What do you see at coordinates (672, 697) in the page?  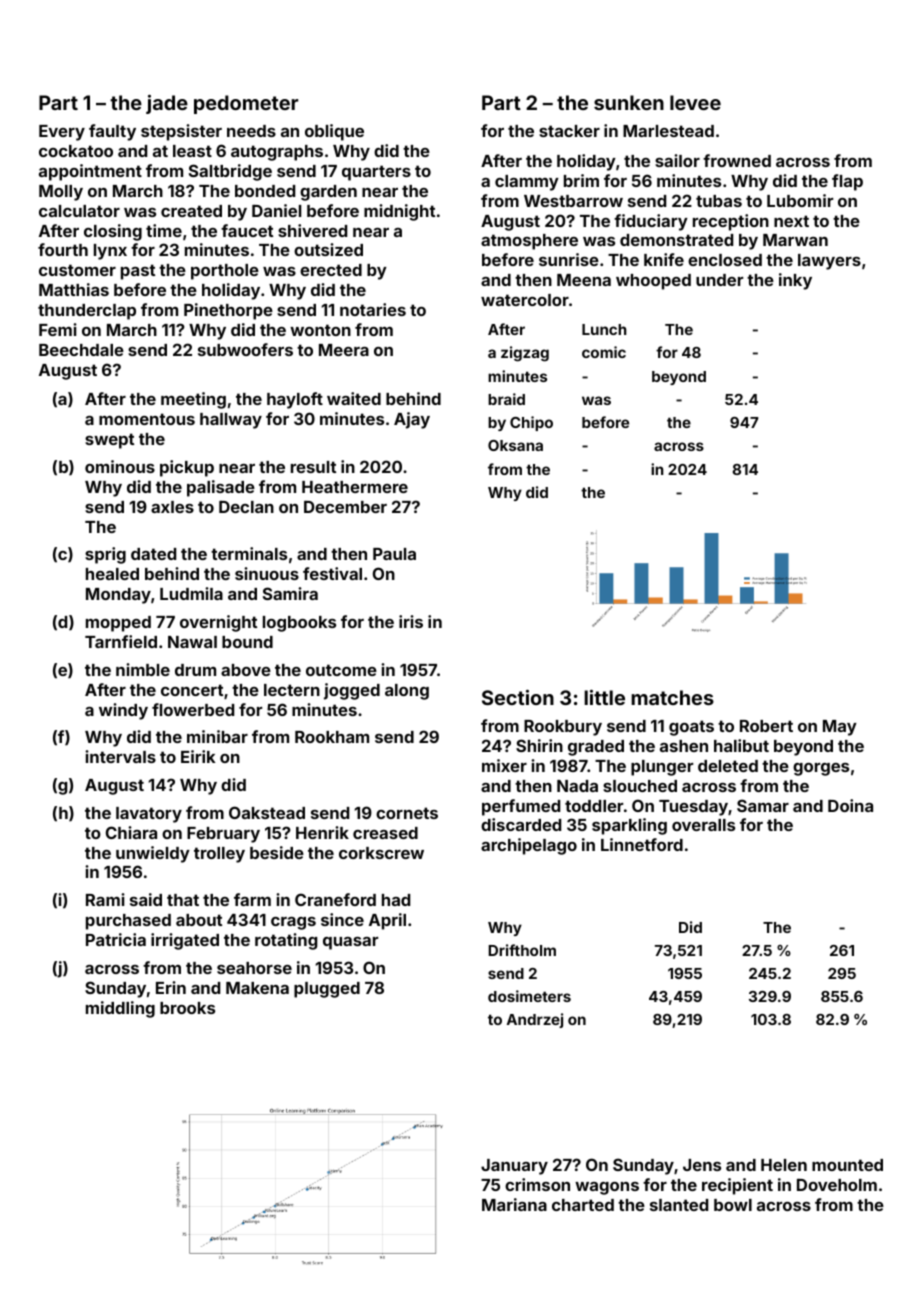 I see `matches` at bounding box center [672, 697].
